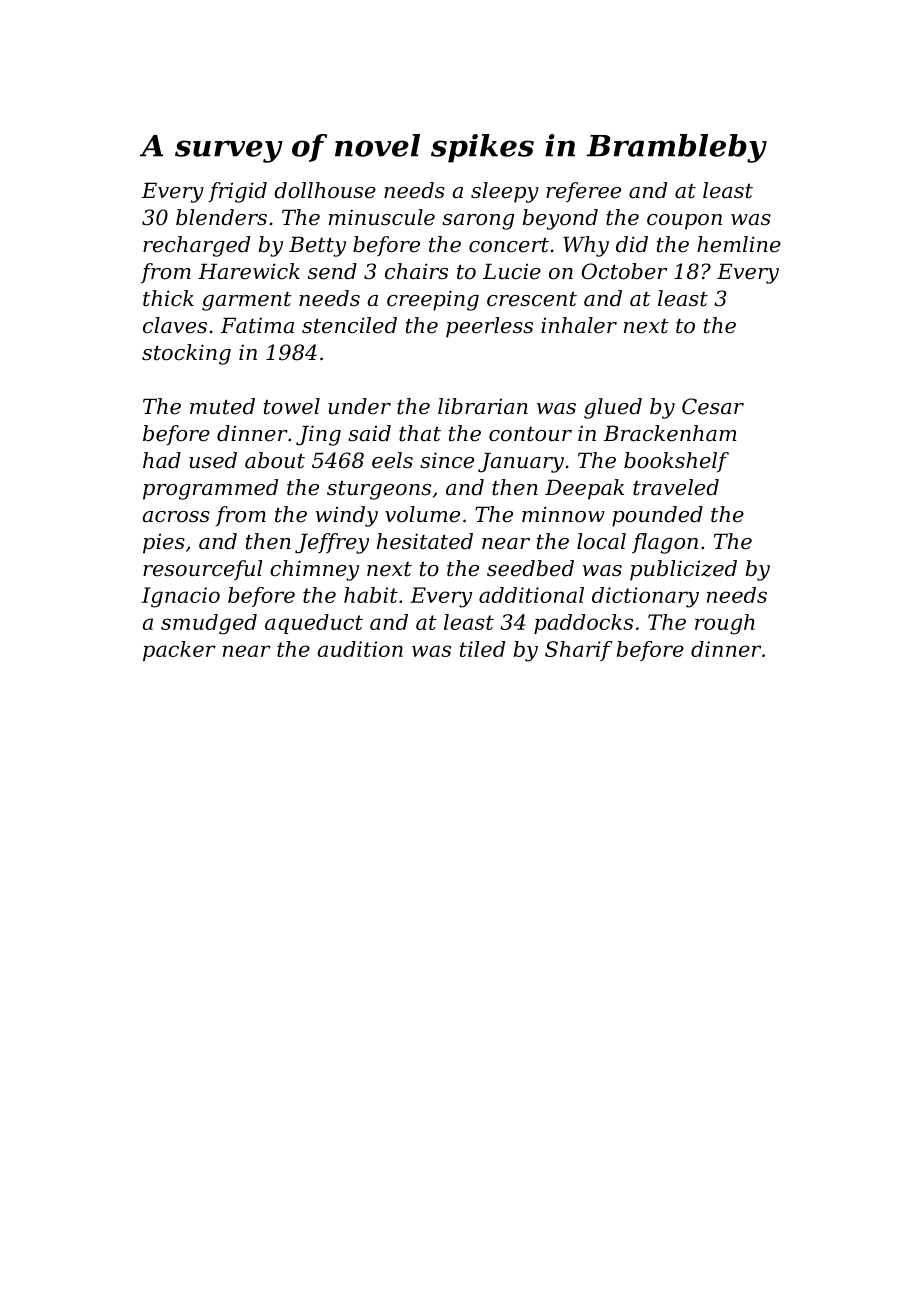  I want to click on recharged, so click(196, 246).
